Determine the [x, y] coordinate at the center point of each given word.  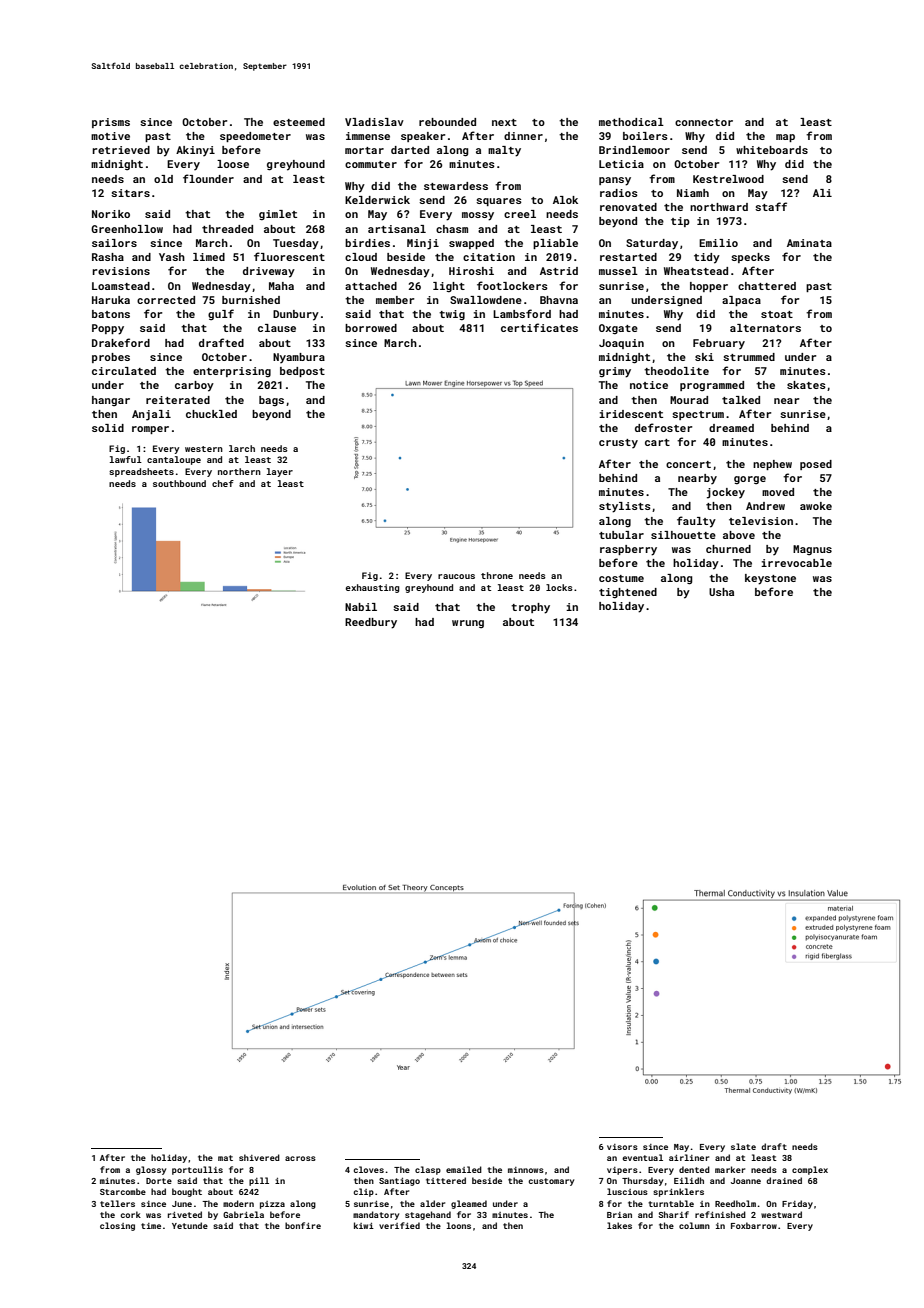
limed [209, 257]
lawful [126, 459]
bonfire [303, 1225]
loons [458, 1225]
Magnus [812, 550]
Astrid [559, 271]
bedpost [302, 372]
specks [750, 258]
